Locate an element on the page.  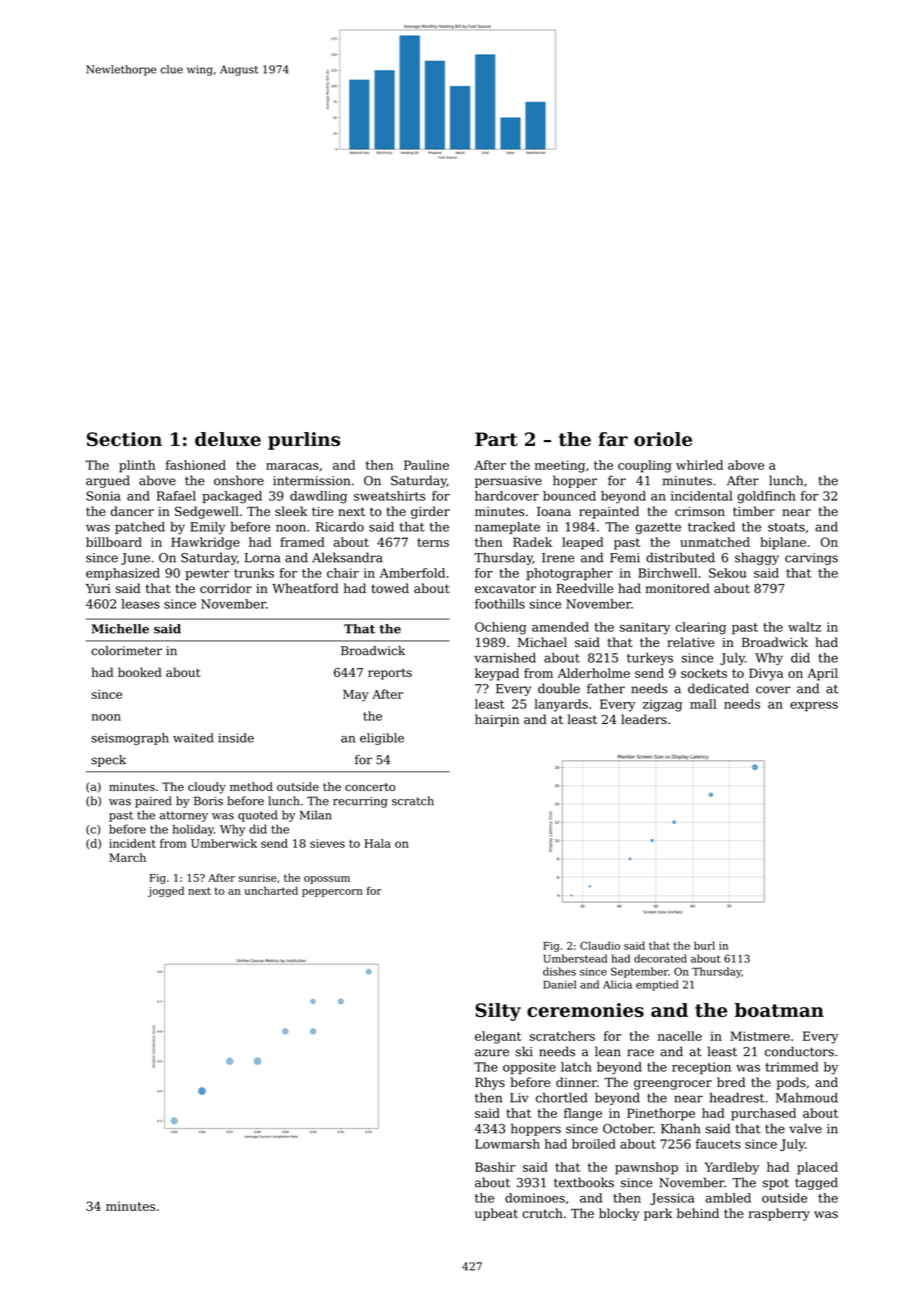
Claudio is located at coordinates (600, 945).
